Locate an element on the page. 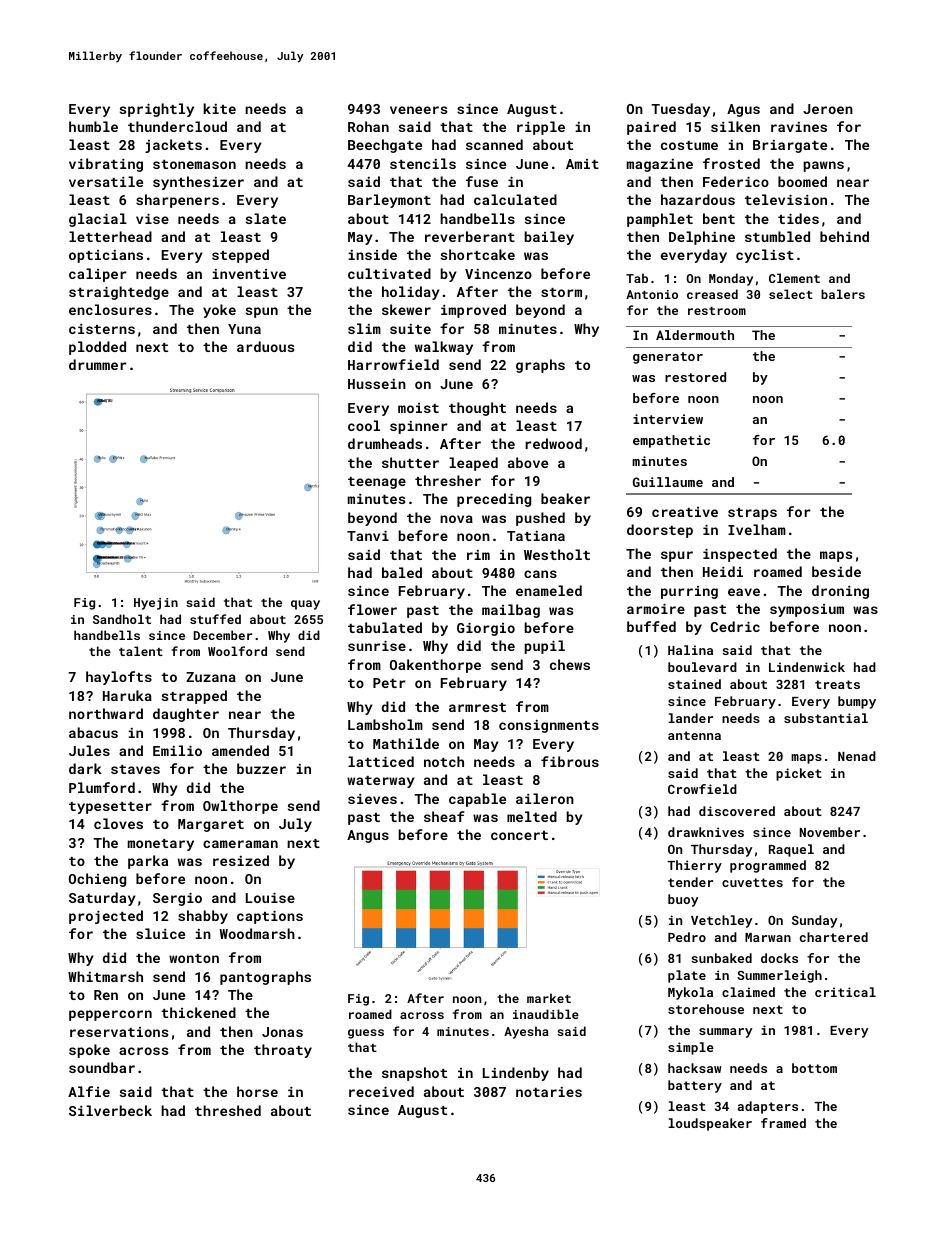 This image has width=952, height=1233. pamphlet is located at coordinates (660, 220).
